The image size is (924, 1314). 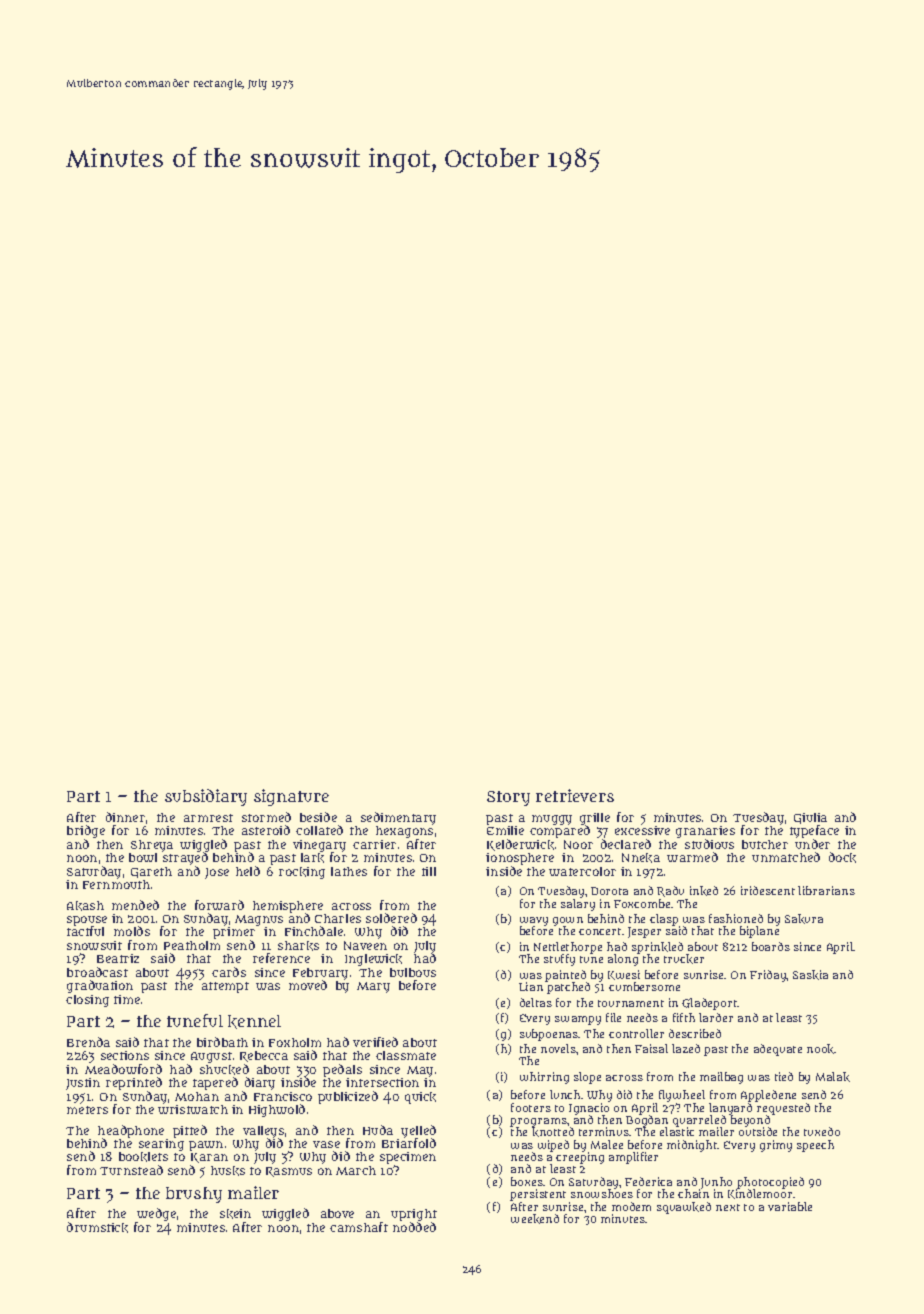 I want to click on signature, so click(x=291, y=797).
